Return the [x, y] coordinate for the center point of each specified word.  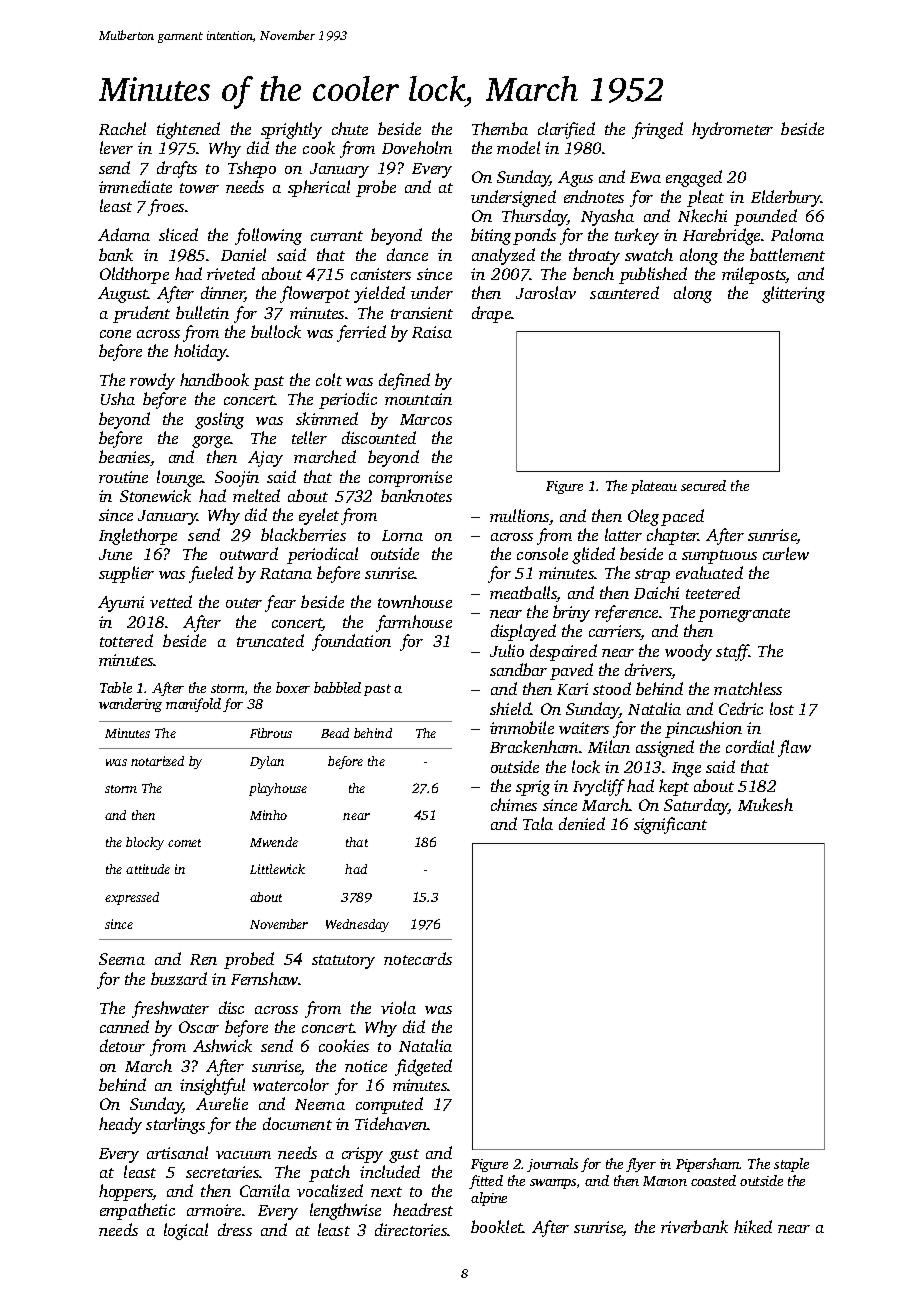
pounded [765, 217]
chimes [514, 804]
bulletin [202, 312]
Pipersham [708, 1165]
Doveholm [417, 147]
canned [124, 1026]
